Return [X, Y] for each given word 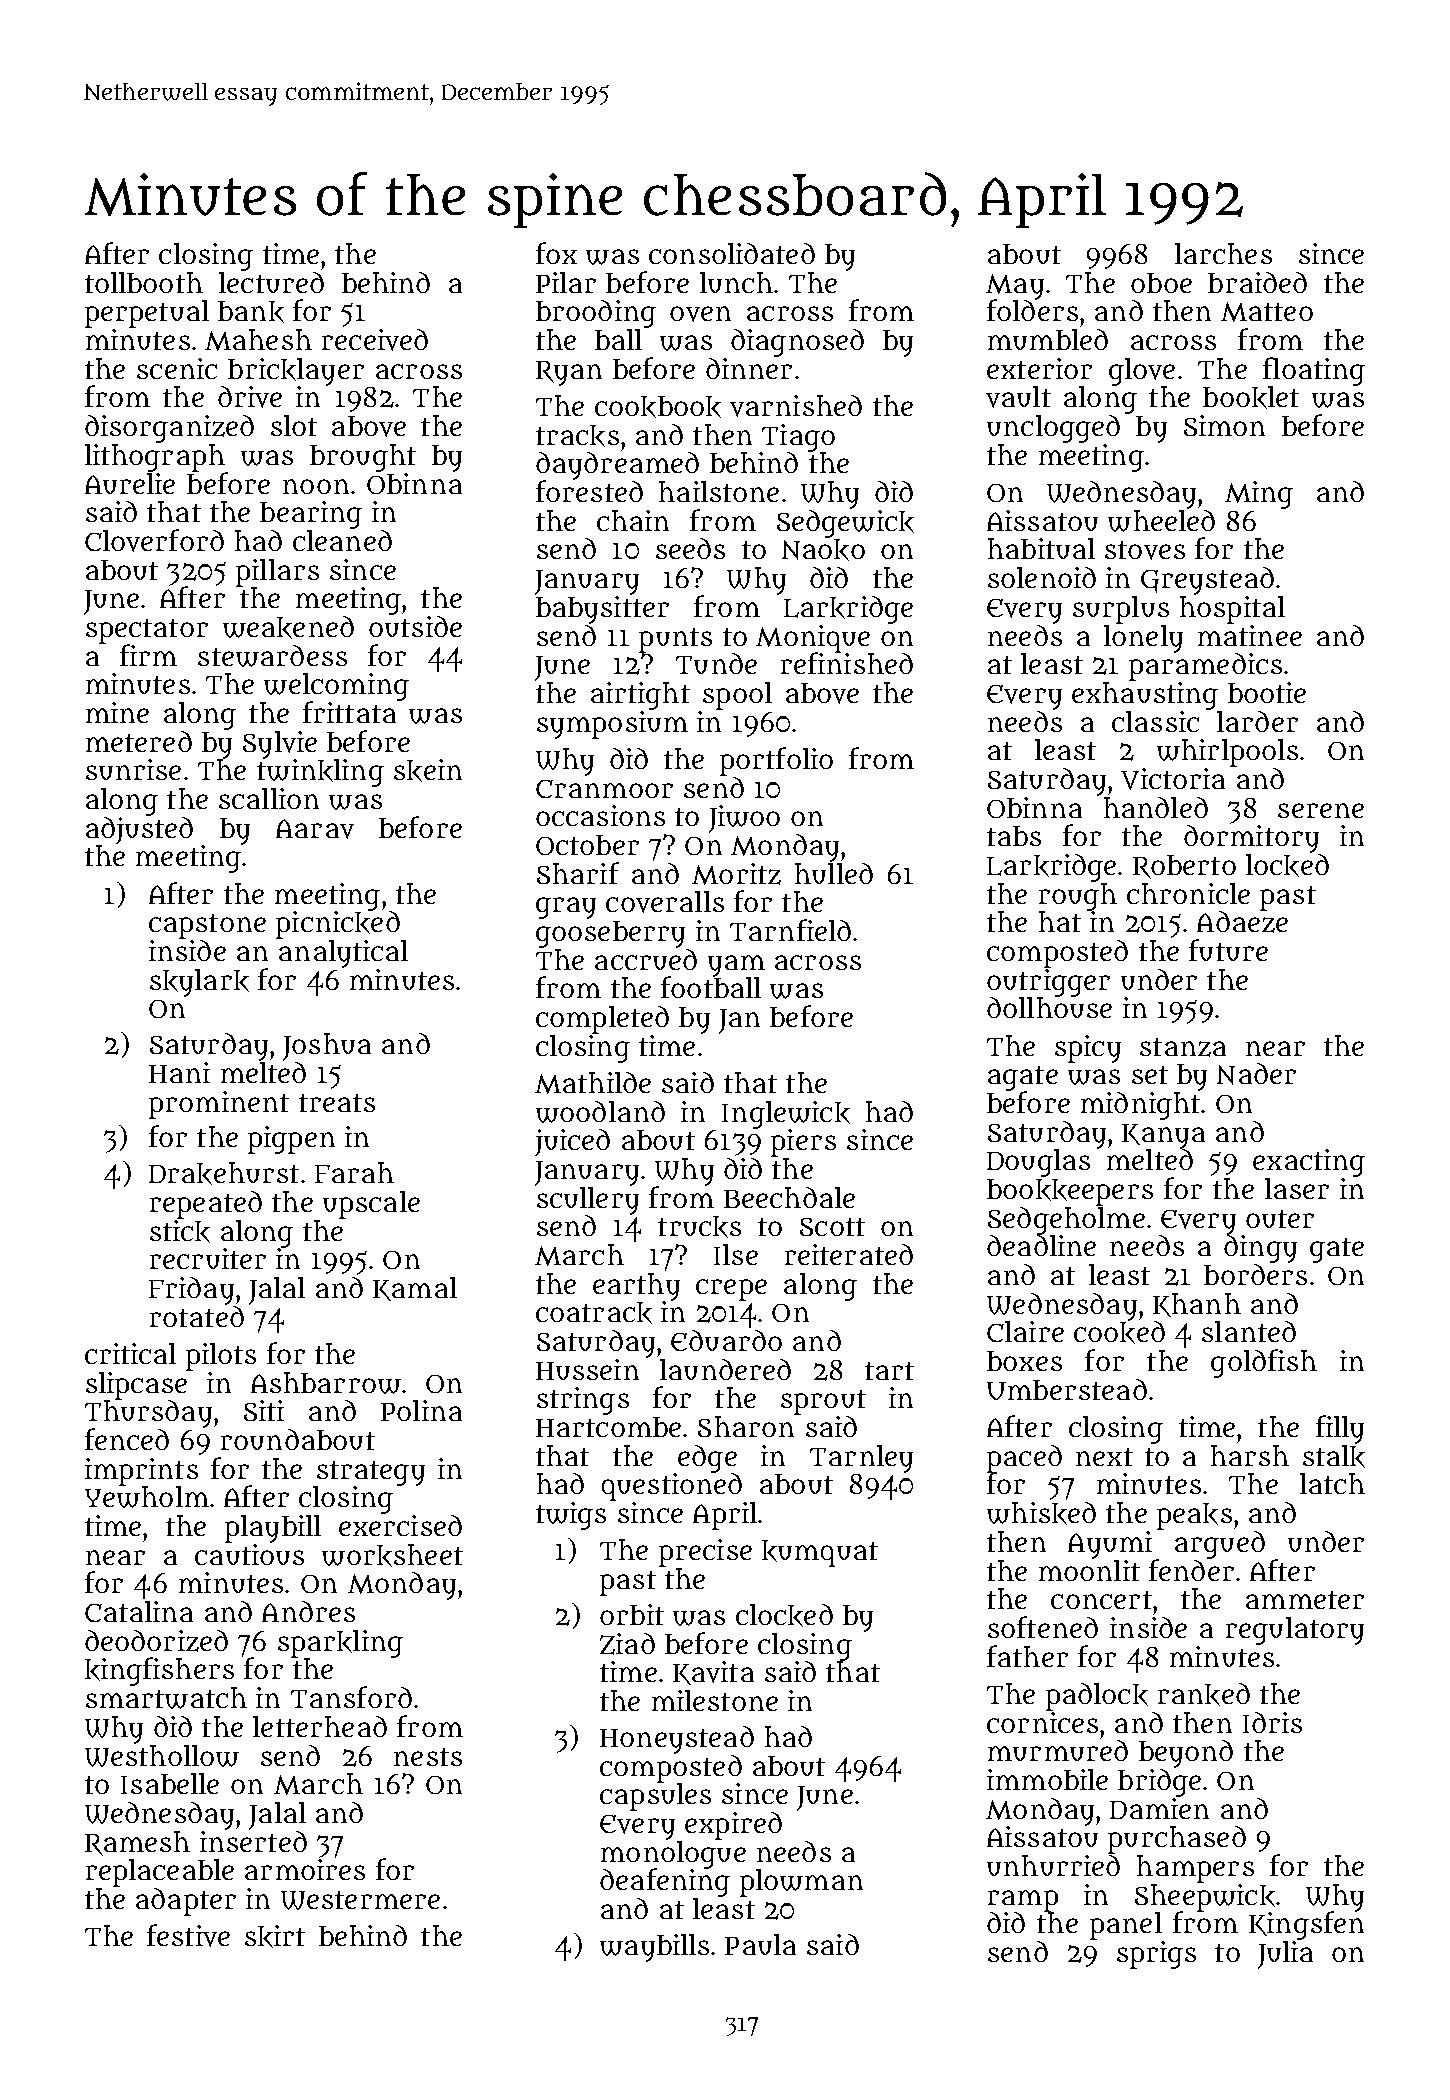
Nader [1256, 1074]
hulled [834, 873]
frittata [349, 712]
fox [556, 253]
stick [180, 1231]
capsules [655, 1797]
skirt [275, 1936]
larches [1223, 253]
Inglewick [786, 1115]
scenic [177, 368]
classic [1155, 721]
